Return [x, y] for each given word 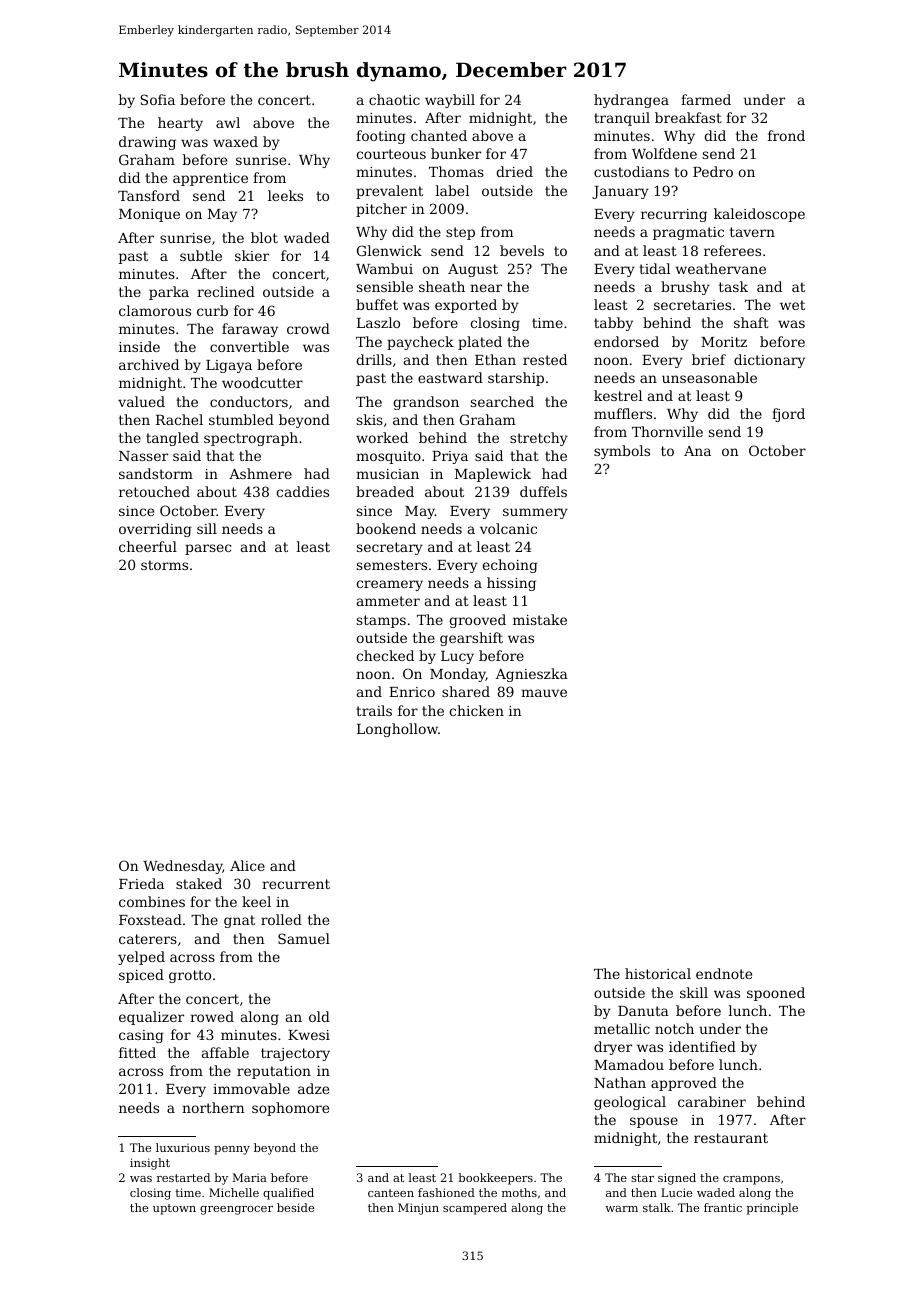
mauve [544, 693]
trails [374, 710]
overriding [155, 530]
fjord [788, 415]
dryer [613, 1048]
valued [141, 401]
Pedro [713, 171]
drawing [147, 143]
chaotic [394, 99]
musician [387, 474]
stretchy [539, 439]
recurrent [296, 884]
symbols [622, 452]
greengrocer [236, 1210]
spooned [776, 994]
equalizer [151, 1018]
